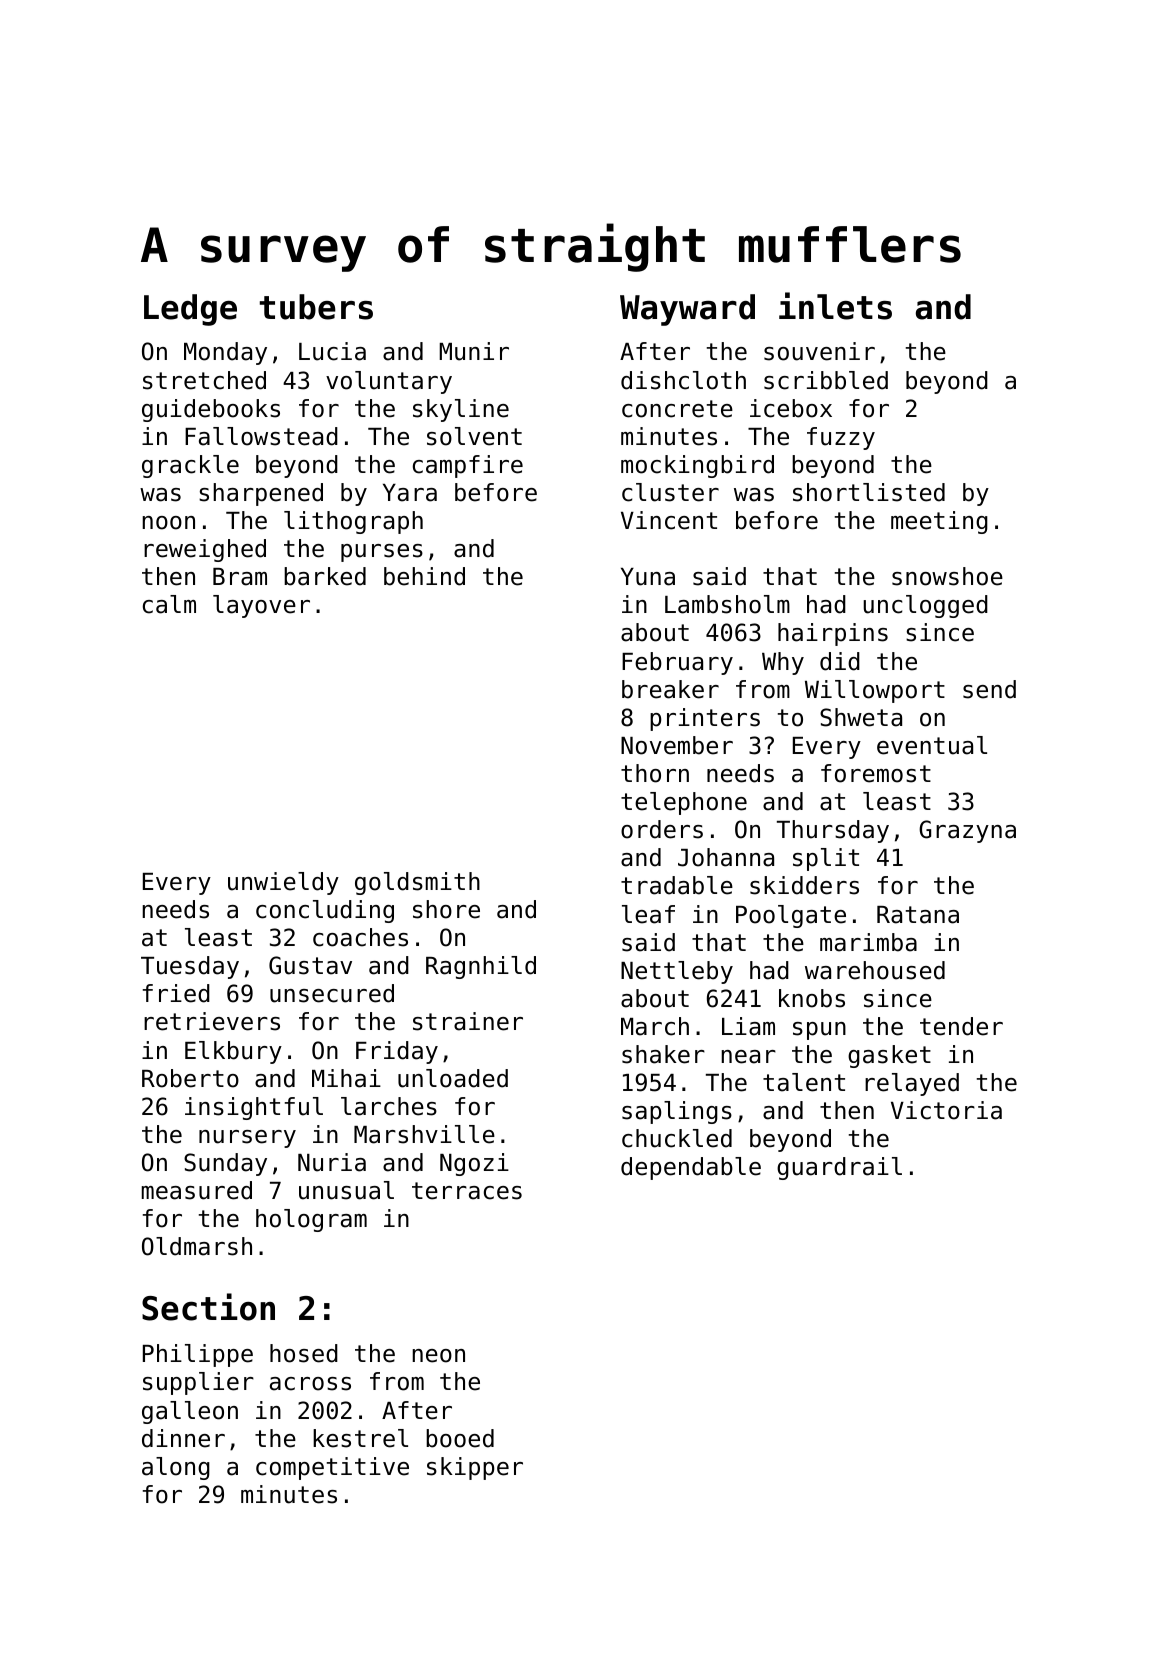  I want to click on meeting, so click(939, 522).
